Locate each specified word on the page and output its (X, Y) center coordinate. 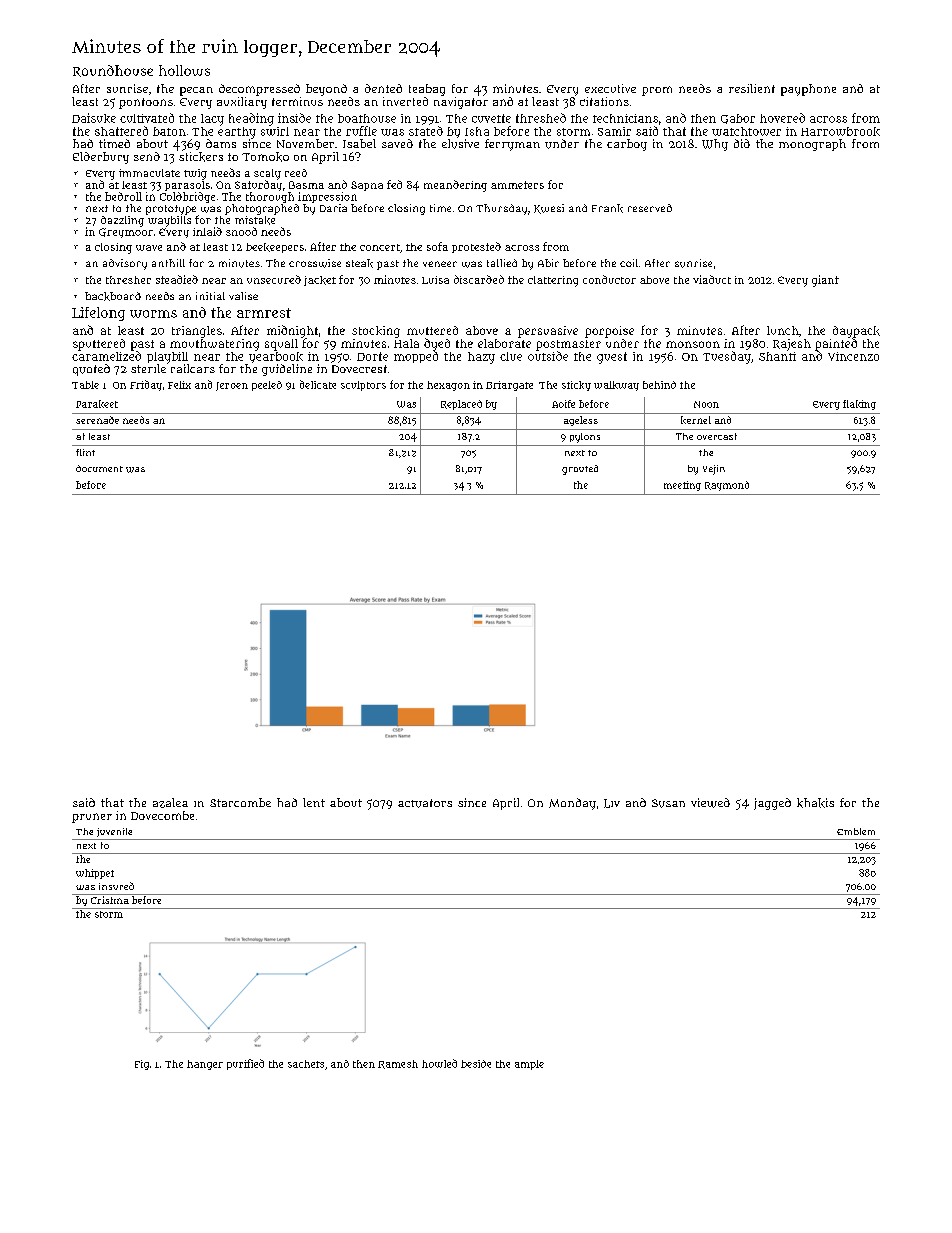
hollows (184, 70)
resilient (752, 88)
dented (383, 88)
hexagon (448, 386)
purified (245, 1064)
